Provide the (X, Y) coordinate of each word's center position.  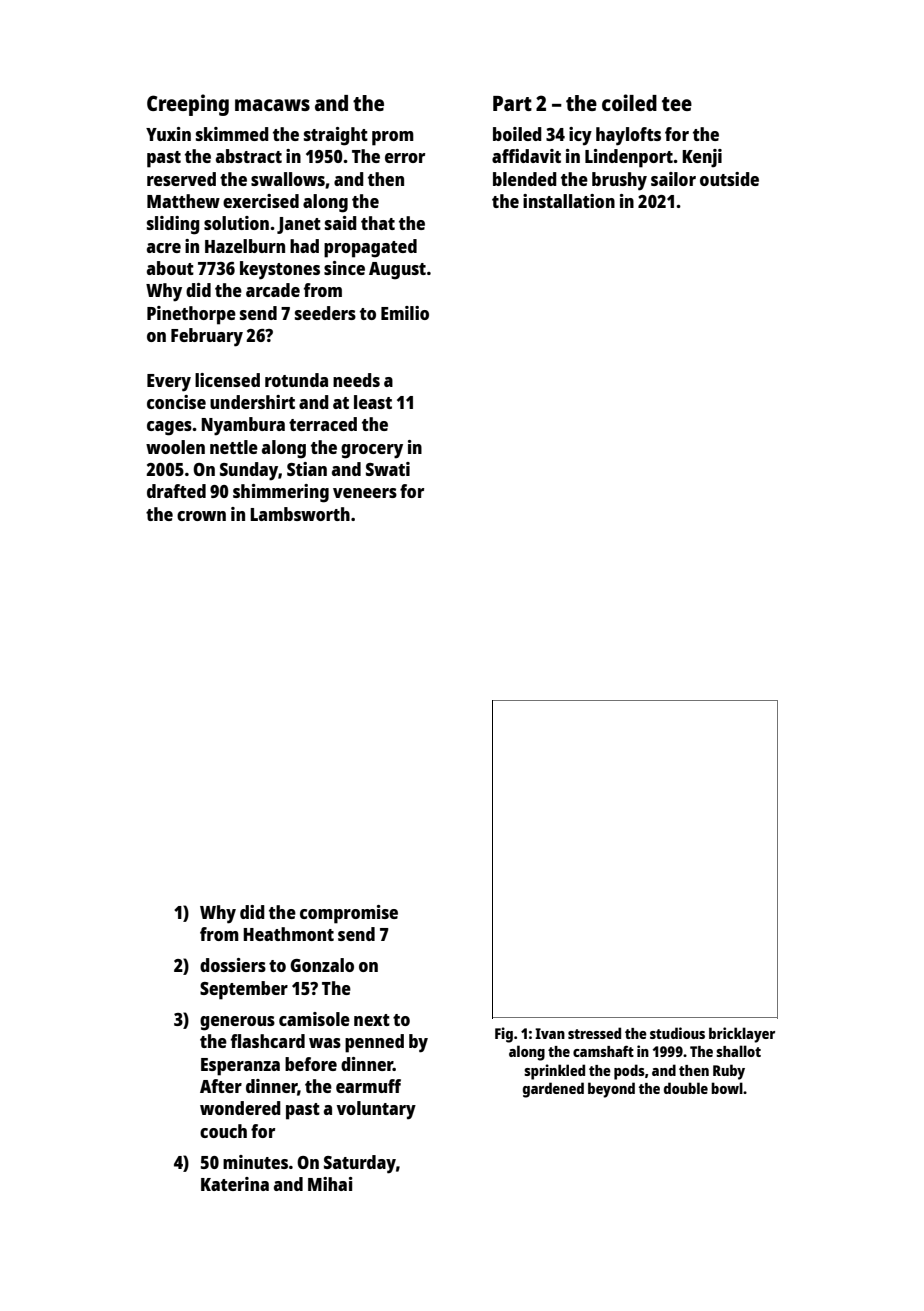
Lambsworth (300, 514)
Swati (388, 469)
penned (374, 1043)
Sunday (249, 471)
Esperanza (240, 1067)
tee (677, 104)
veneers (365, 493)
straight (336, 136)
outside (729, 179)
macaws (272, 105)
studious (677, 1033)
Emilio (405, 313)
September (244, 990)
